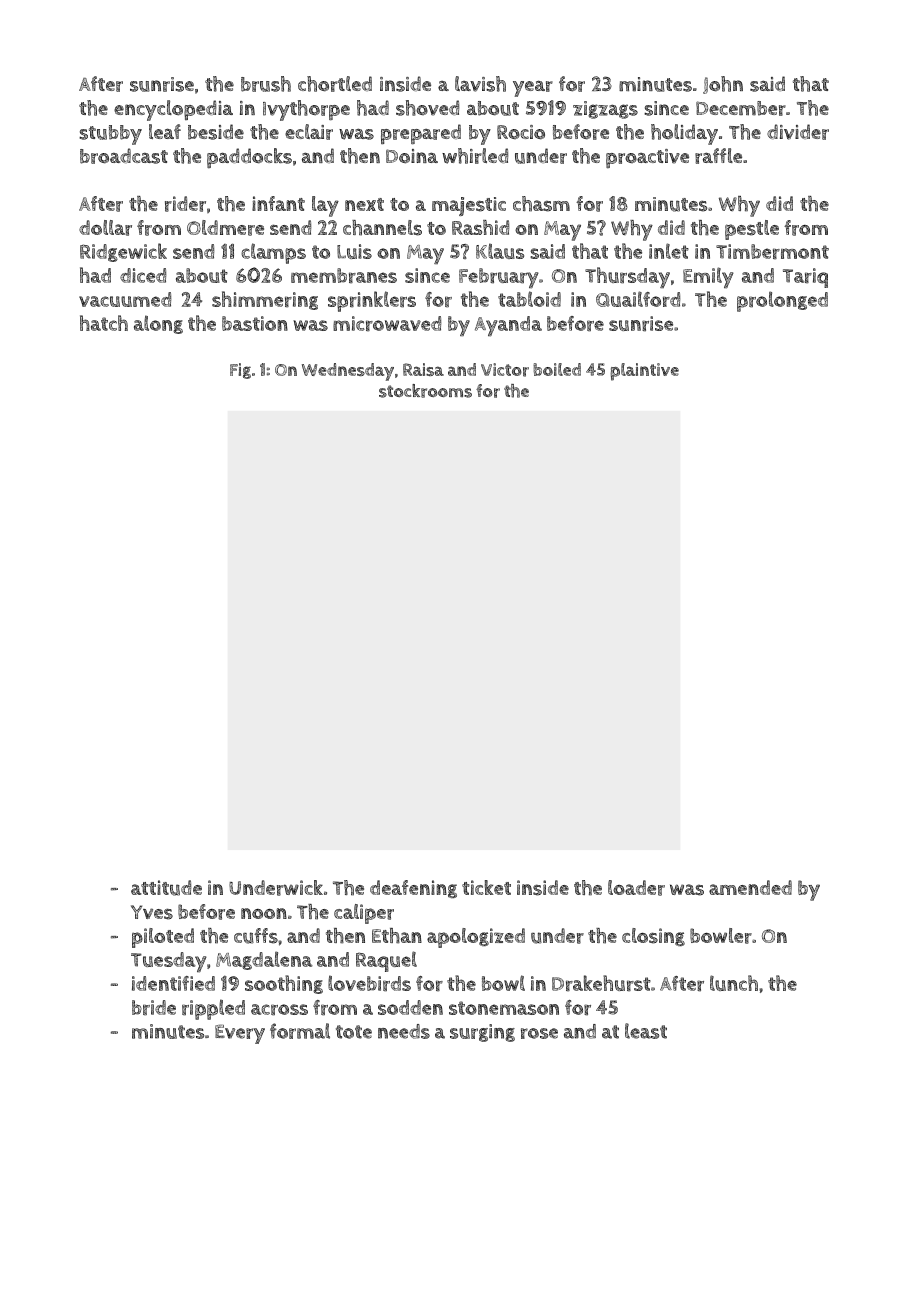 This screenshot has width=908, height=1316. I want to click on plaintive, so click(645, 372).
